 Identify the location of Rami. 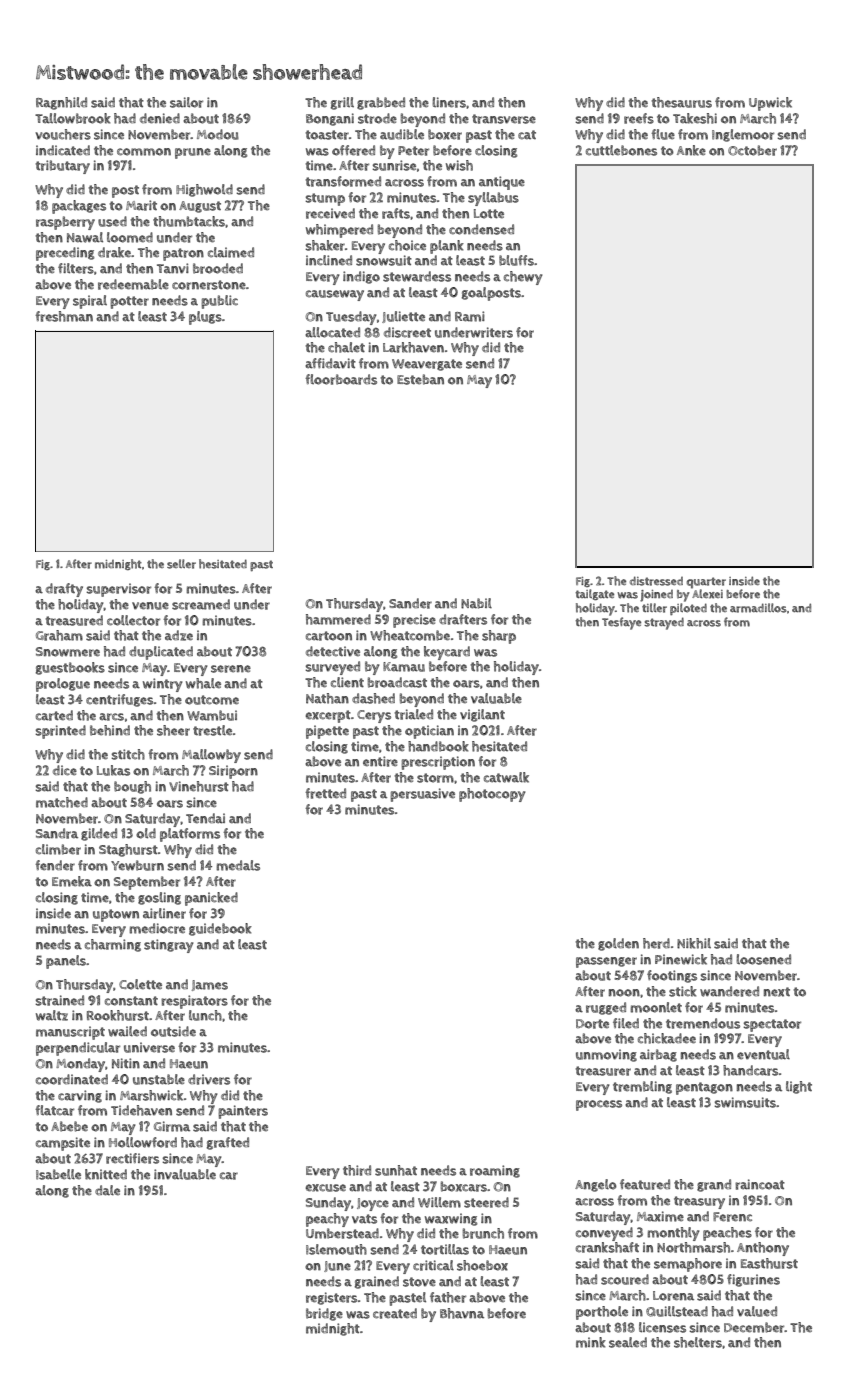
(470, 316).
